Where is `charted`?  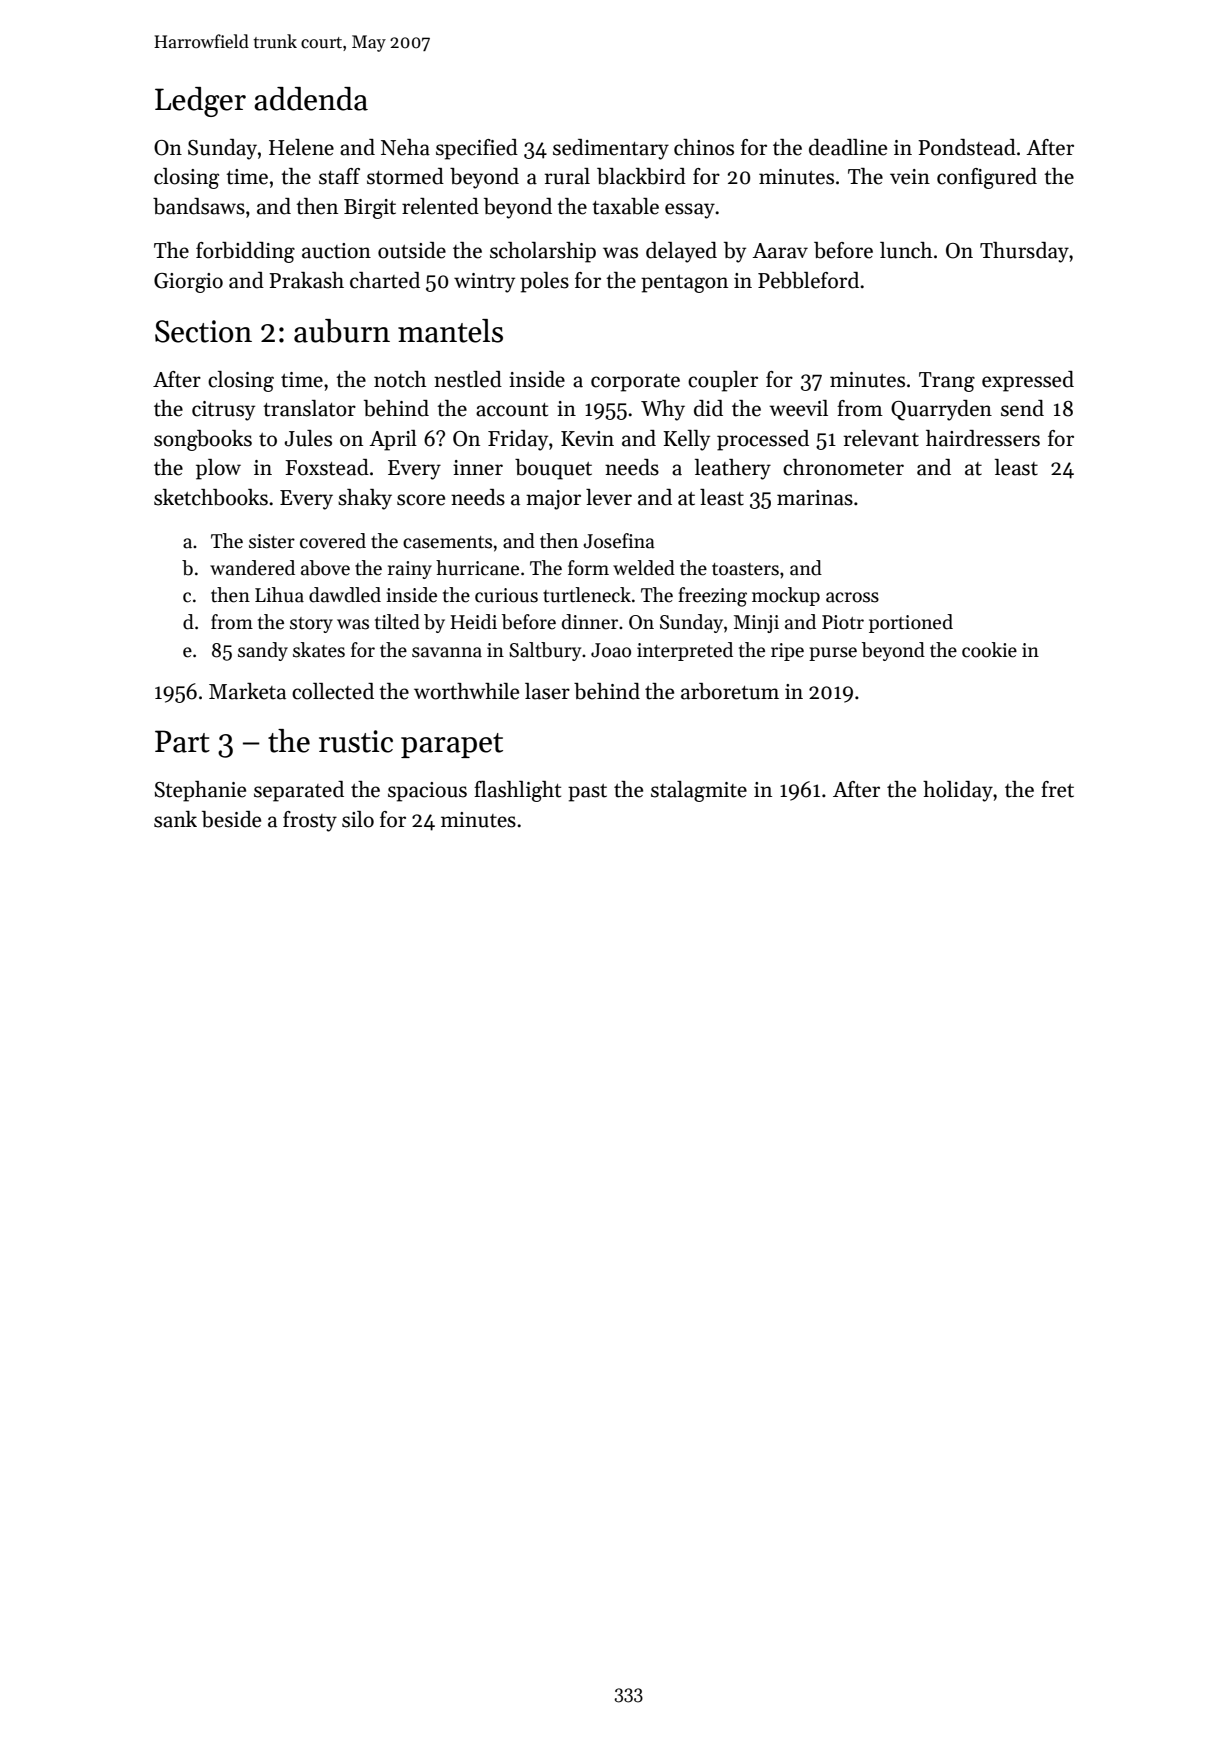
charted is located at coordinates (385, 280).
